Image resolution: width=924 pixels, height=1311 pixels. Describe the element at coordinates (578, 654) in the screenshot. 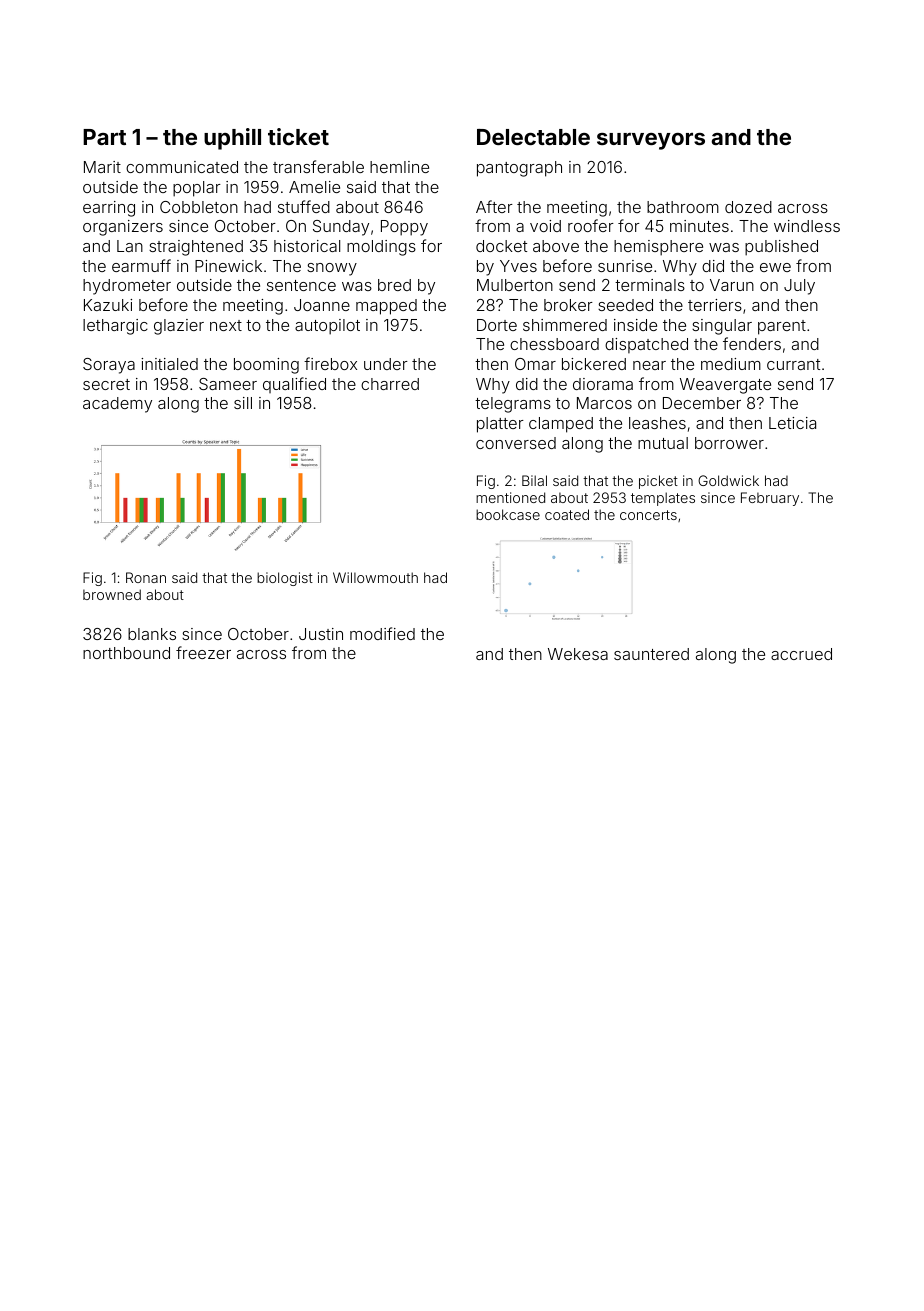

I see `Wekesa` at that location.
